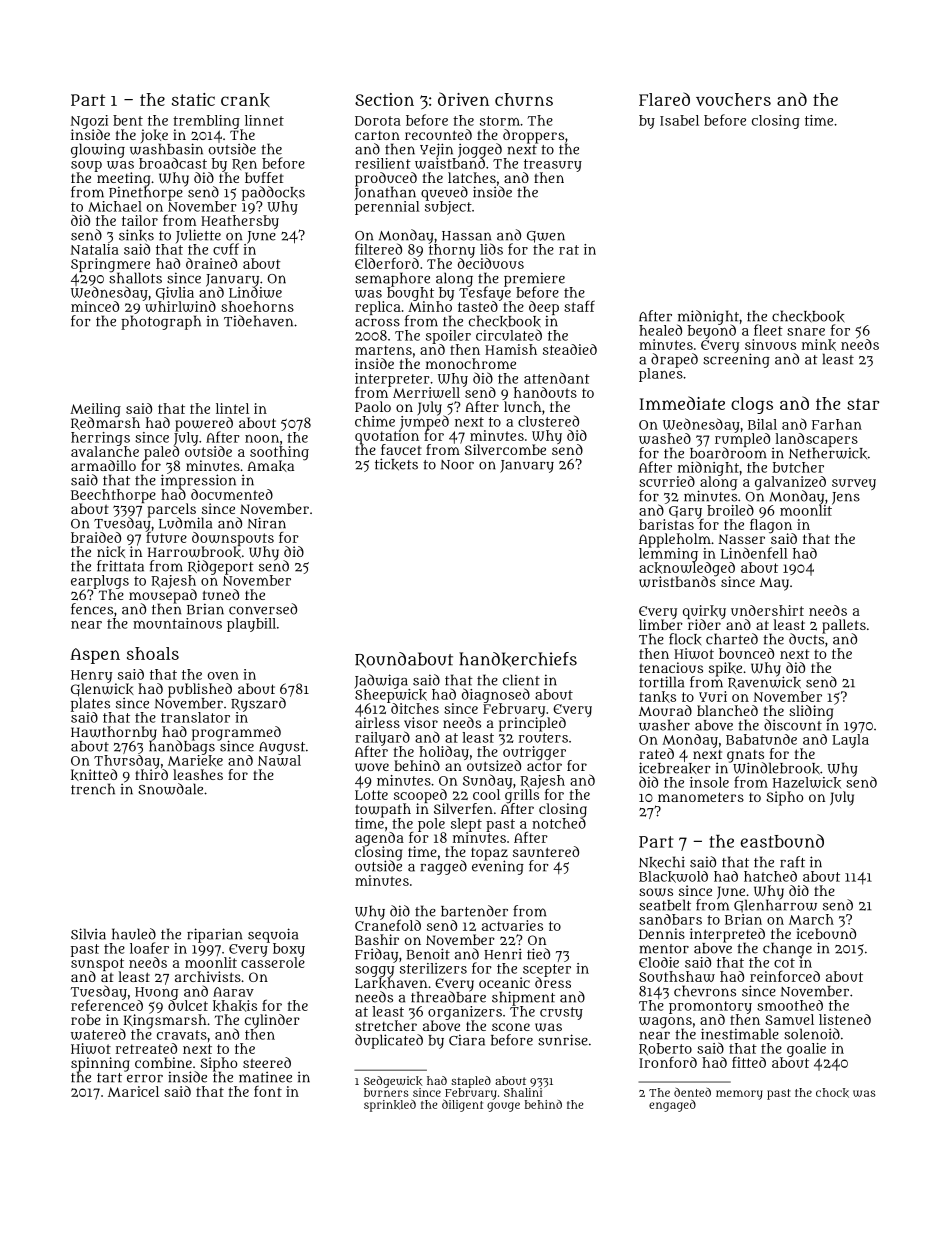  What do you see at coordinates (660, 330) in the screenshot?
I see `healed` at bounding box center [660, 330].
